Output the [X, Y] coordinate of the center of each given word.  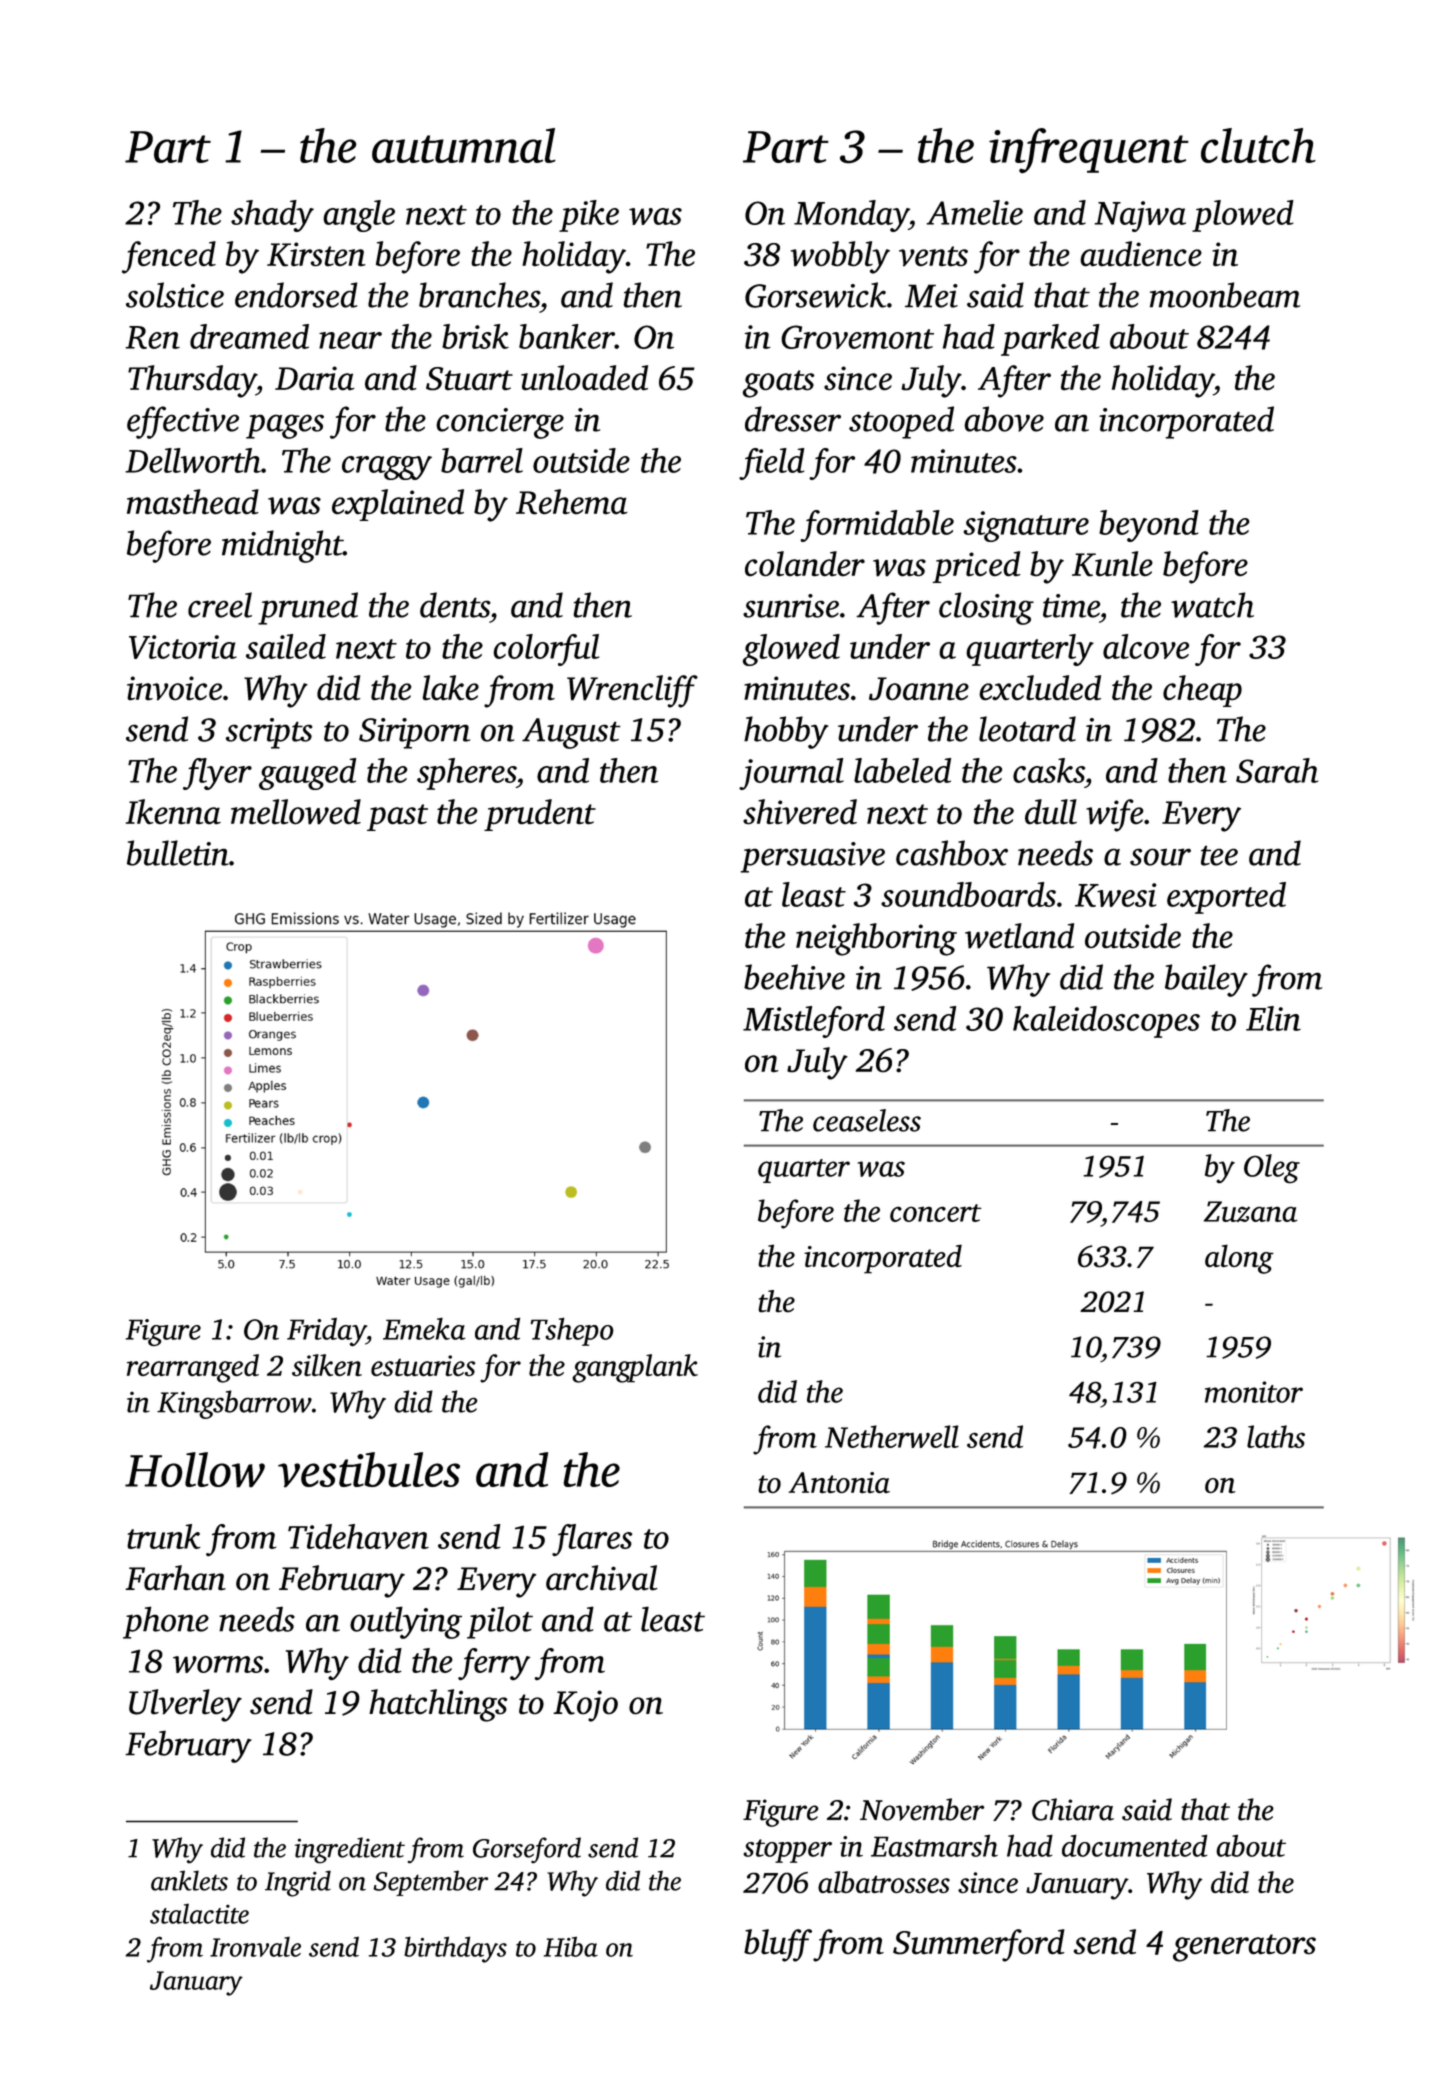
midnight [282, 546]
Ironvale [255, 1947]
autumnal [464, 145]
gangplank [635, 1368]
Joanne [919, 689]
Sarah [1277, 770]
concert [936, 1213]
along [1239, 1259]
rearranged [193, 1368]
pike [589, 216]
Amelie [974, 212]
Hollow [195, 1470]
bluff [778, 1945]
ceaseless [867, 1120]
